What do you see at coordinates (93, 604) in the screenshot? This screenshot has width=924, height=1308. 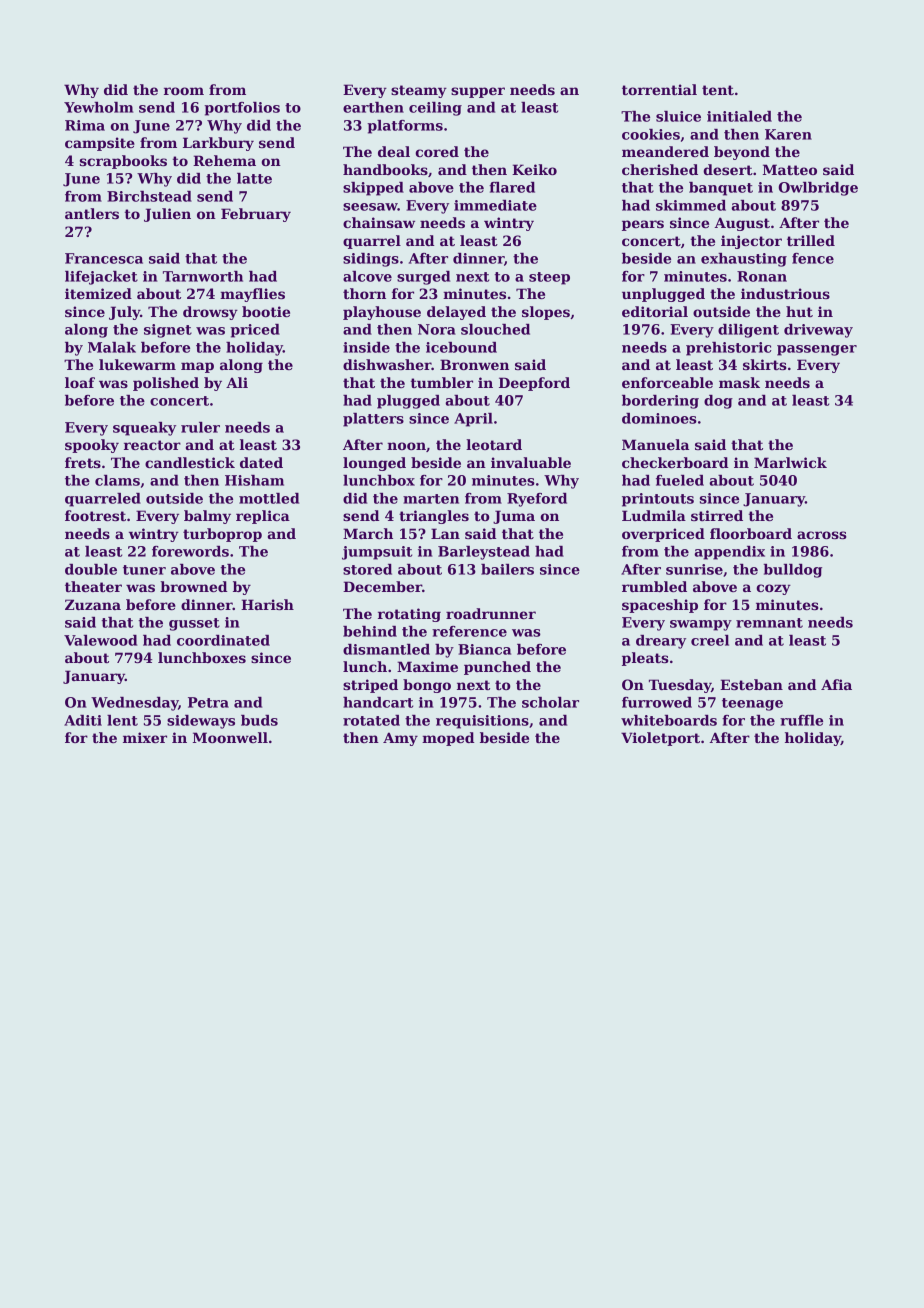 I see `Zuzana` at bounding box center [93, 604].
